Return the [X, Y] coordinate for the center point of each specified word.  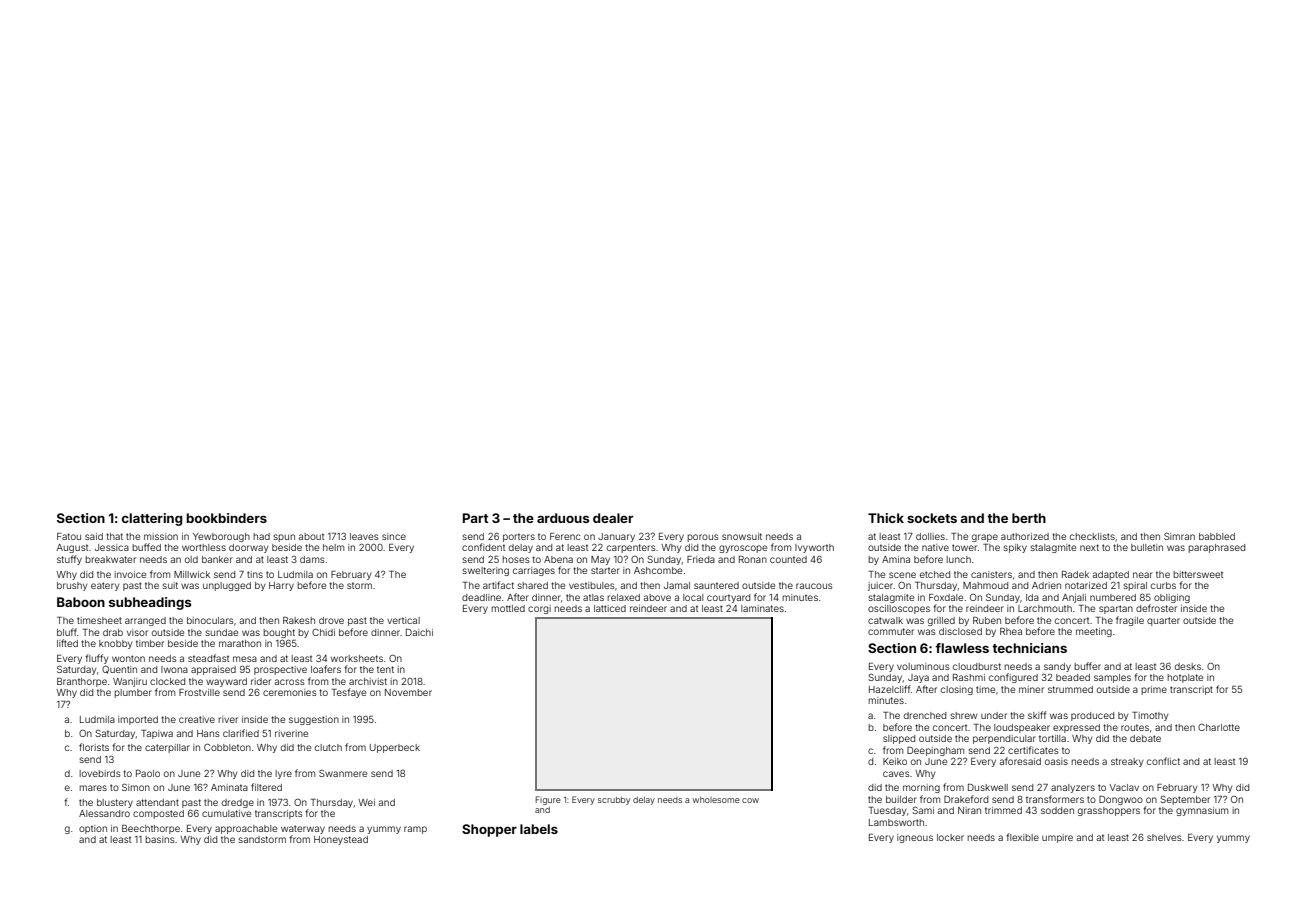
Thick [886, 518]
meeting [1094, 632]
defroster [1156, 608]
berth [1029, 518]
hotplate [1185, 678]
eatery [105, 586]
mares [93, 788]
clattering [152, 519]
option [93, 829]
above [657, 597]
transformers [1055, 799]
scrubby [614, 801]
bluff [67, 632]
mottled [508, 608]
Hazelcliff [890, 689]
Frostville [199, 692]
